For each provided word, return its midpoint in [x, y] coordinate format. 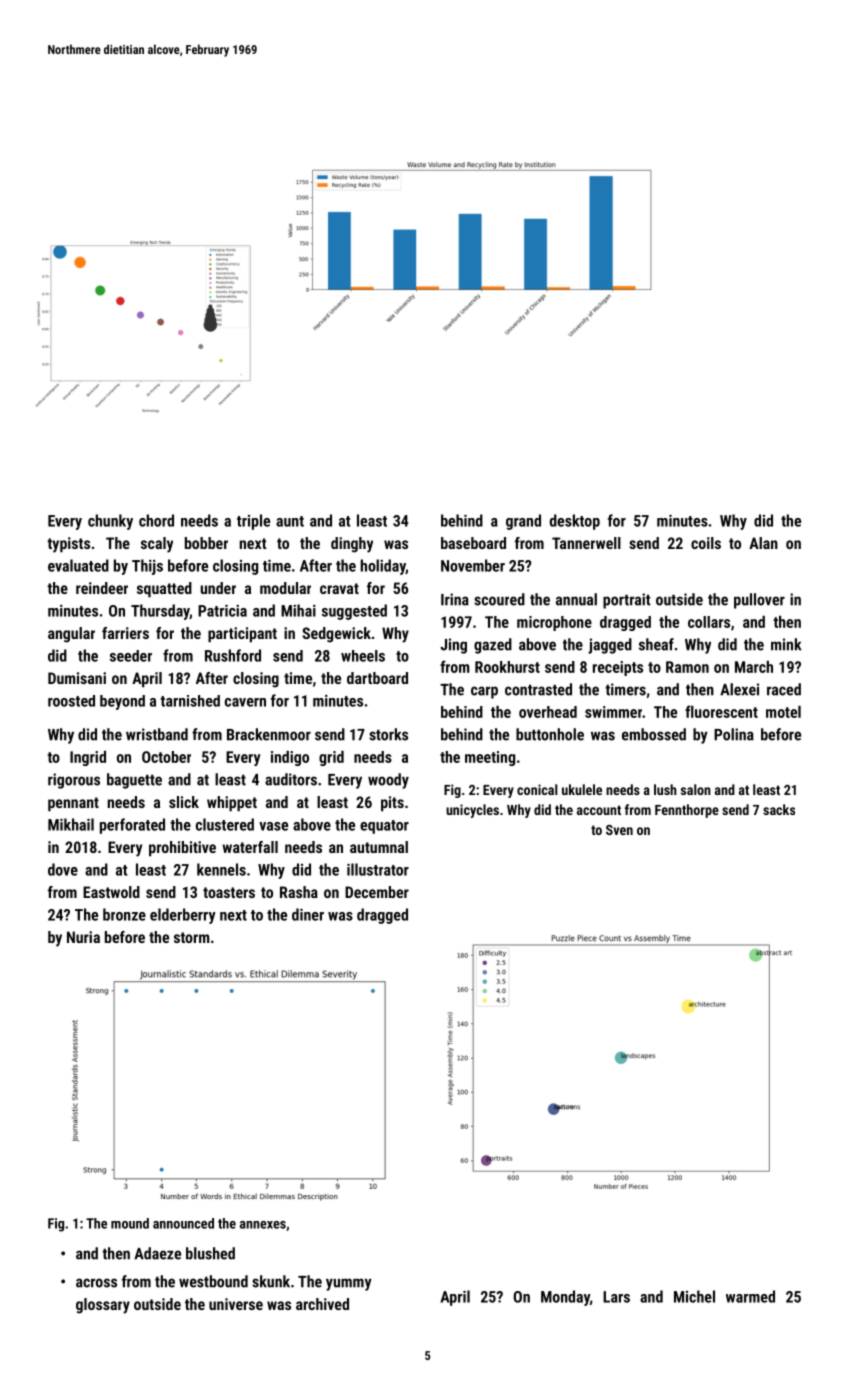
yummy [349, 1284]
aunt [290, 521]
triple [253, 522]
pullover [759, 601]
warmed [750, 1296]
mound [130, 1223]
